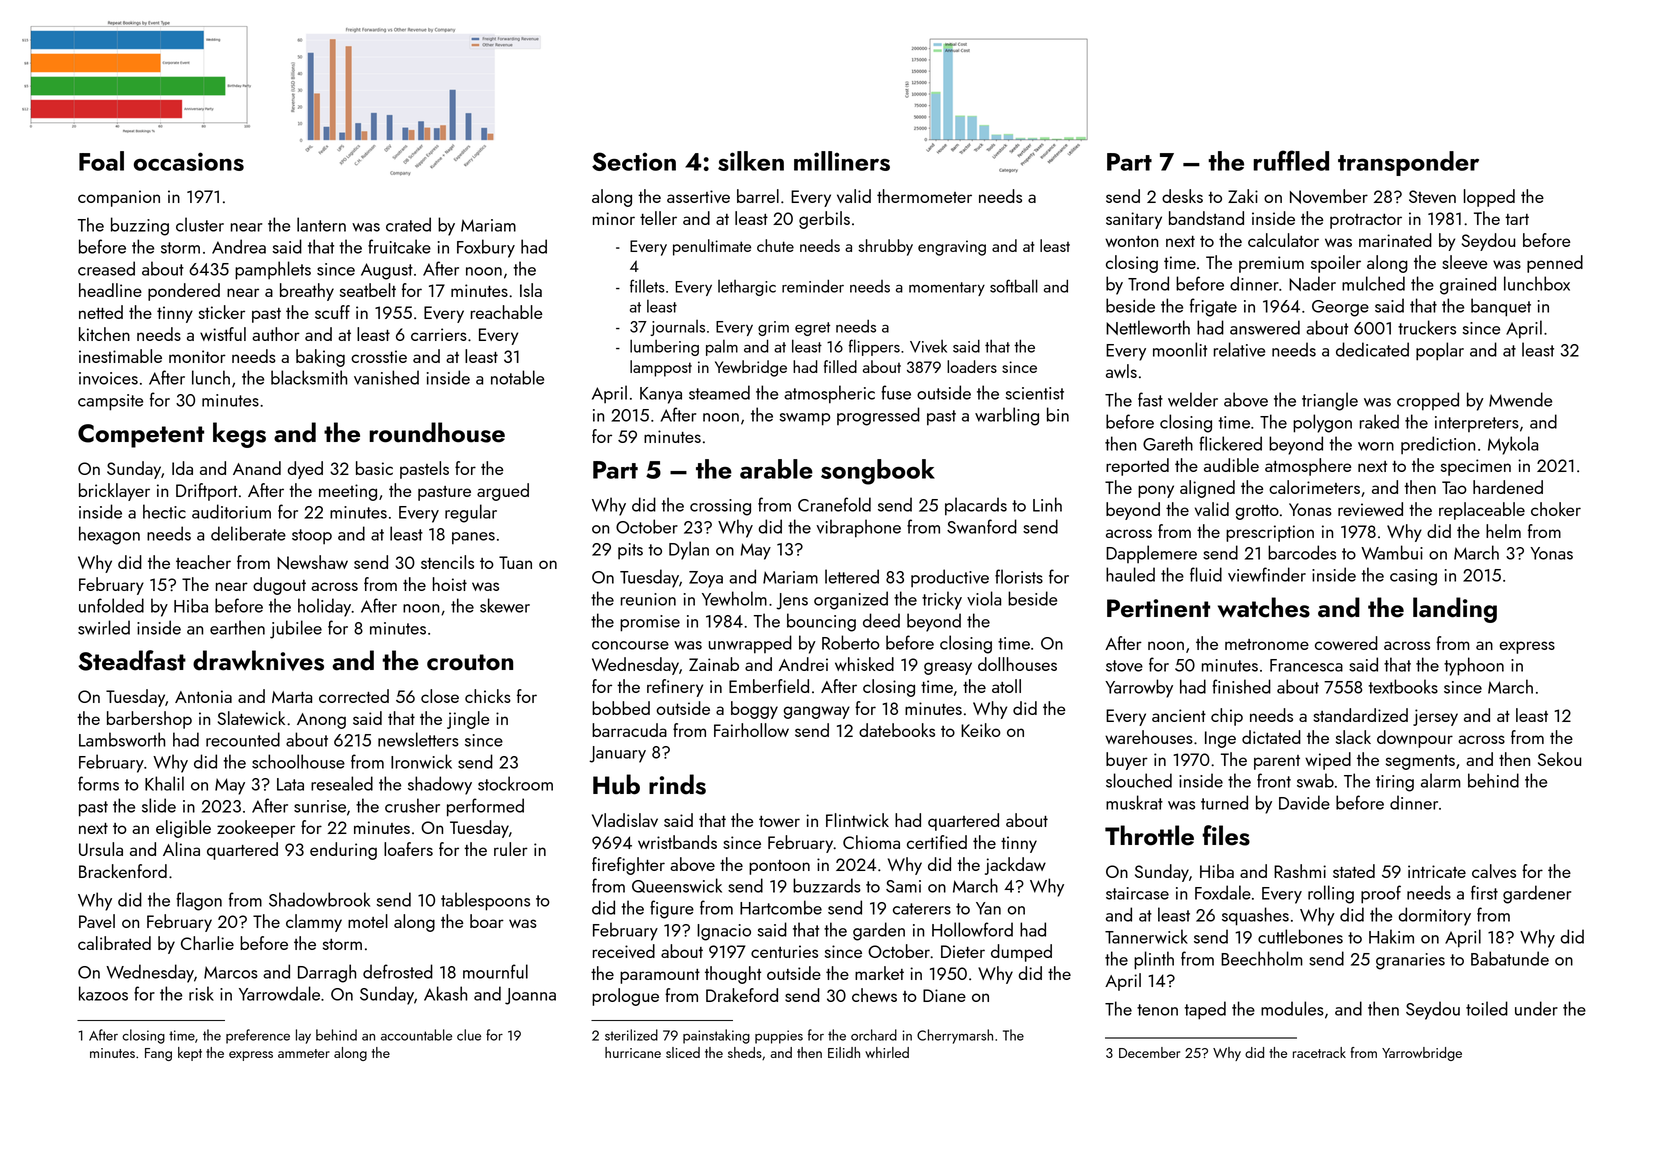  I want to click on Swanford, so click(982, 526).
